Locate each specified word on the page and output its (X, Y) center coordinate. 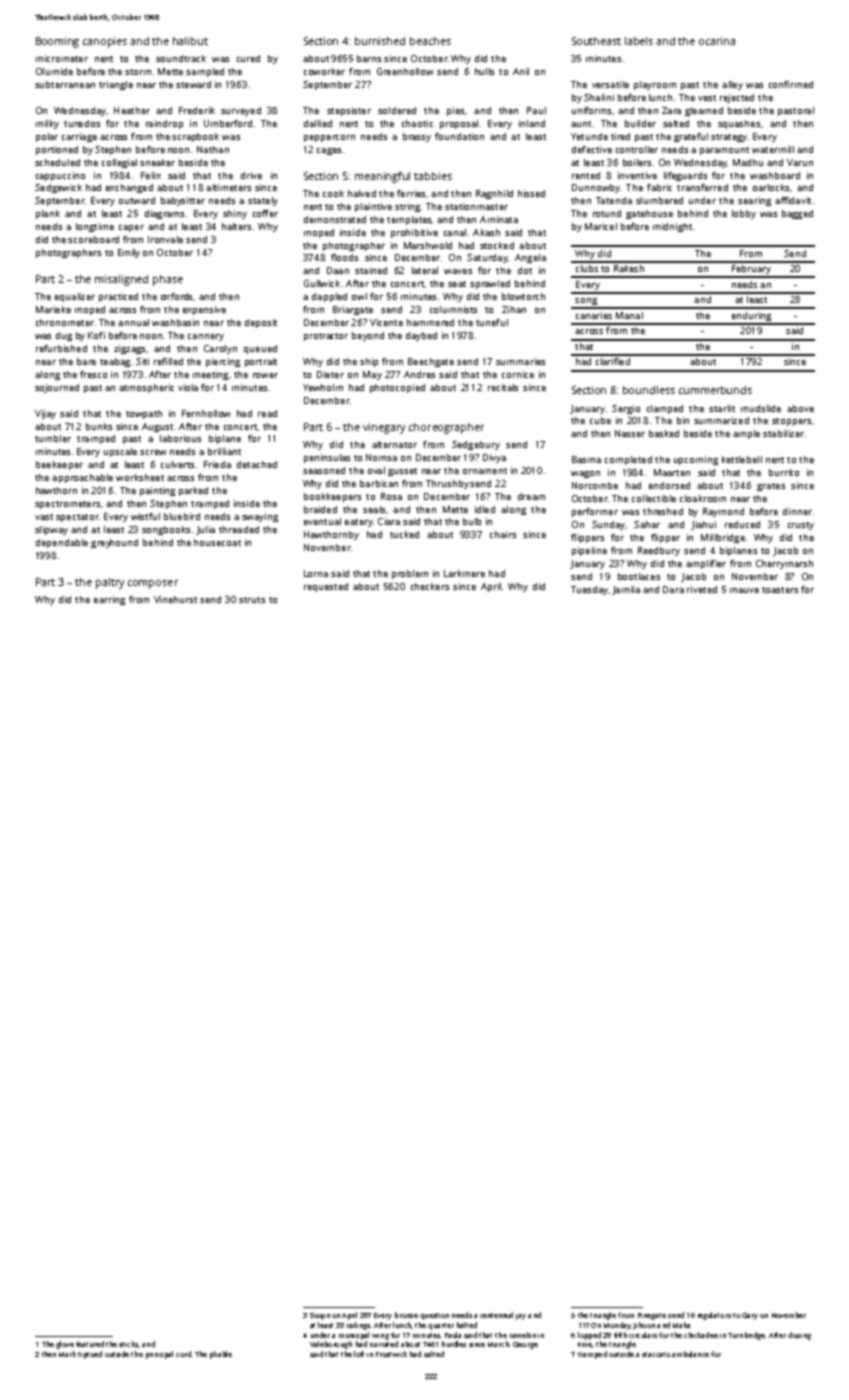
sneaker (157, 162)
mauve (744, 590)
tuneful (492, 322)
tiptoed (90, 1355)
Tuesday (589, 590)
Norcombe (595, 485)
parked (193, 491)
